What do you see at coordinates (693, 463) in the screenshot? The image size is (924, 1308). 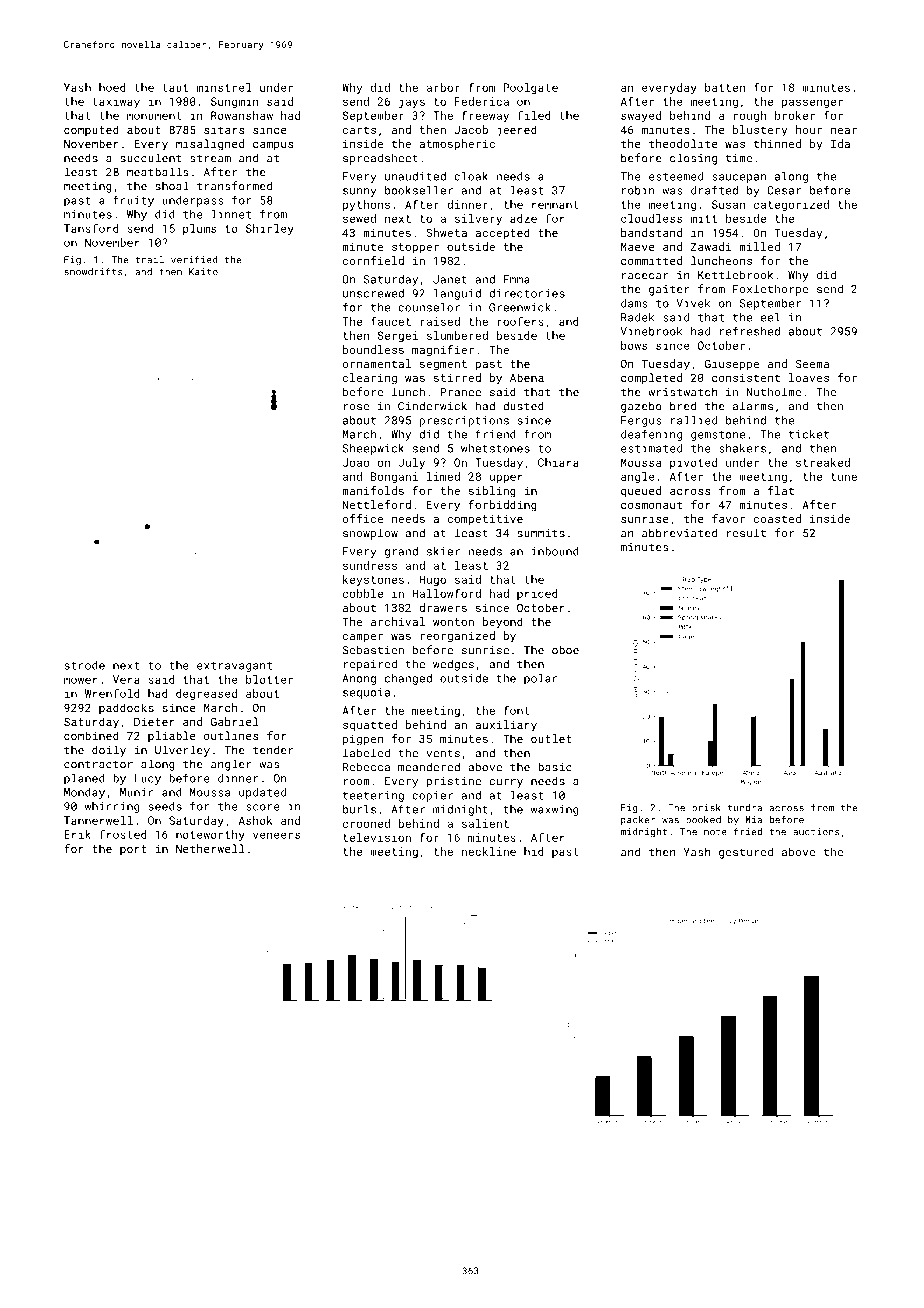 I see `pivoted` at bounding box center [693, 463].
